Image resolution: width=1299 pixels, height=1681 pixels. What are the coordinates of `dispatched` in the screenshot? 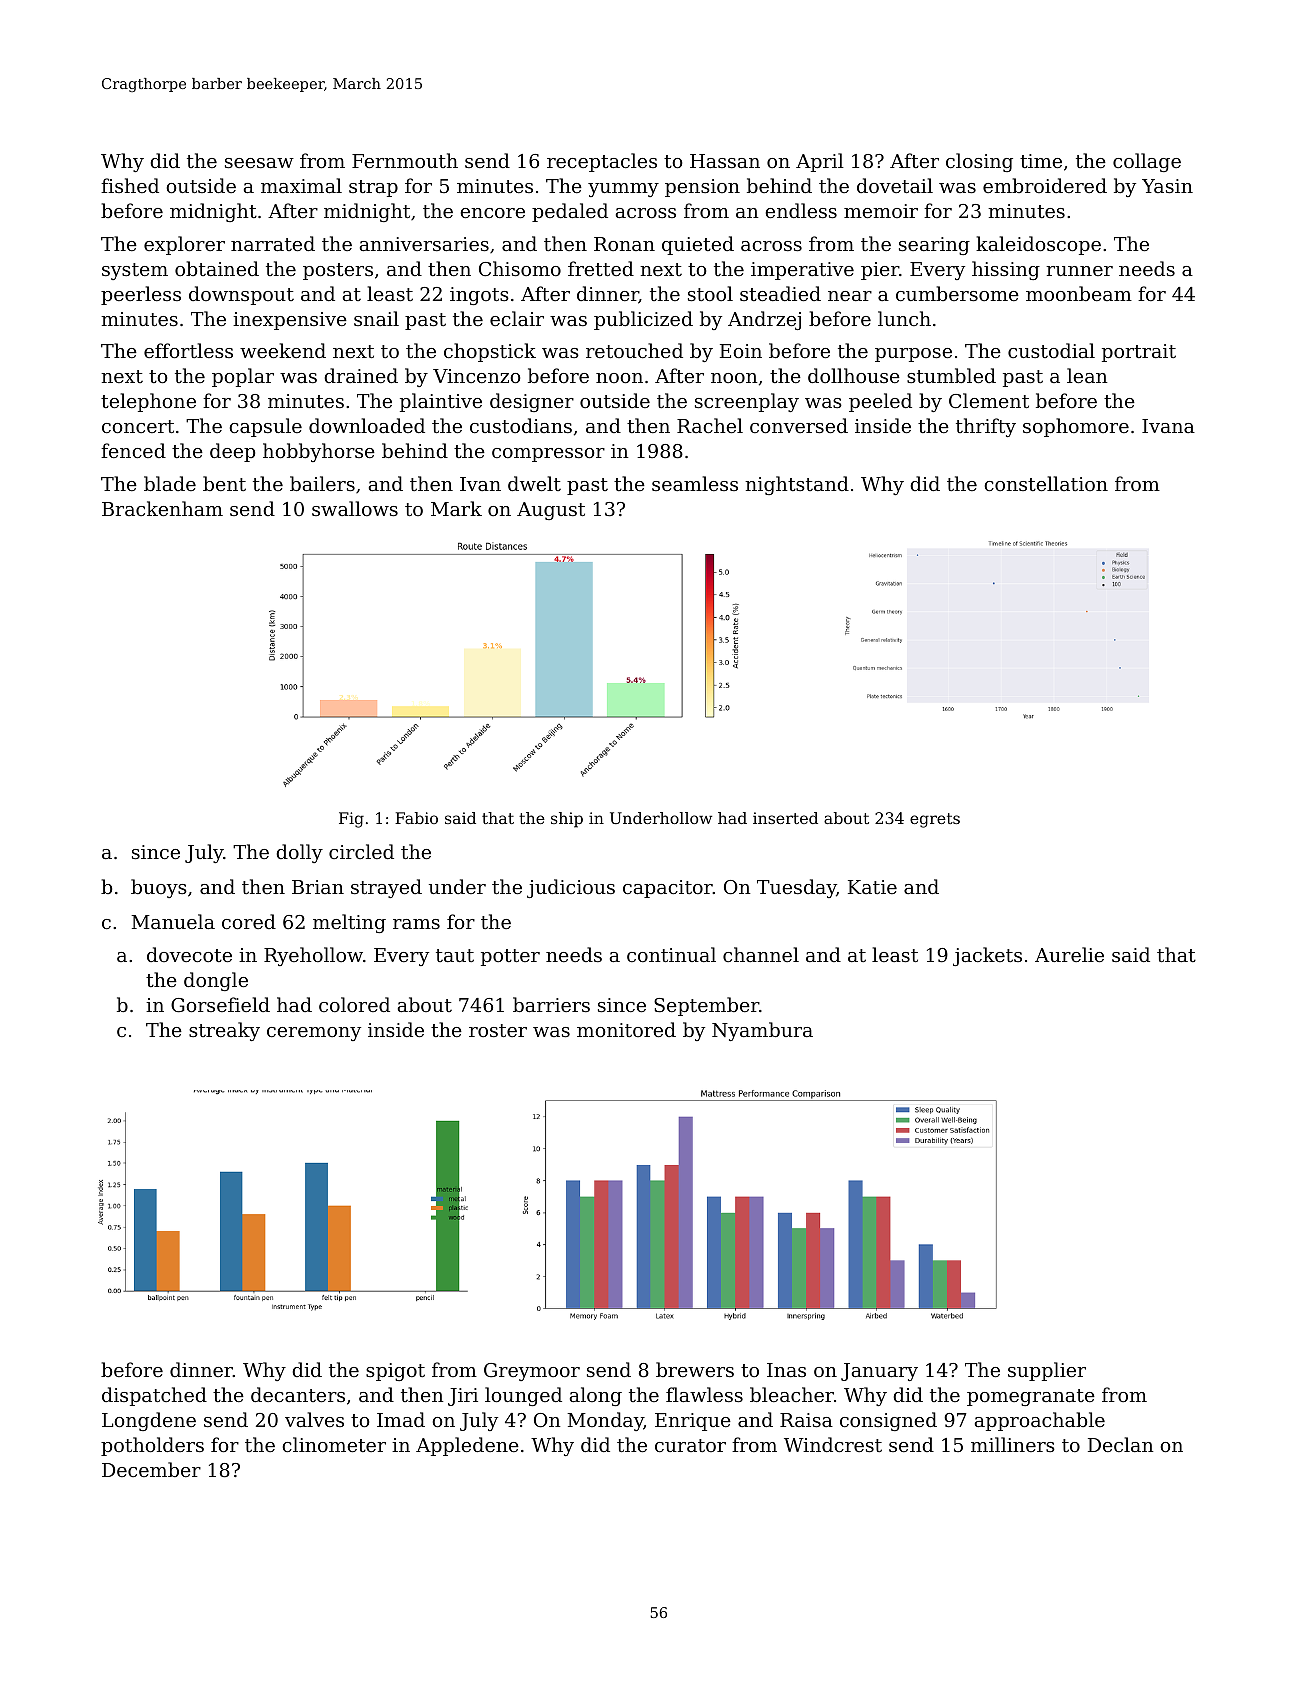 It's located at (154, 1396).
